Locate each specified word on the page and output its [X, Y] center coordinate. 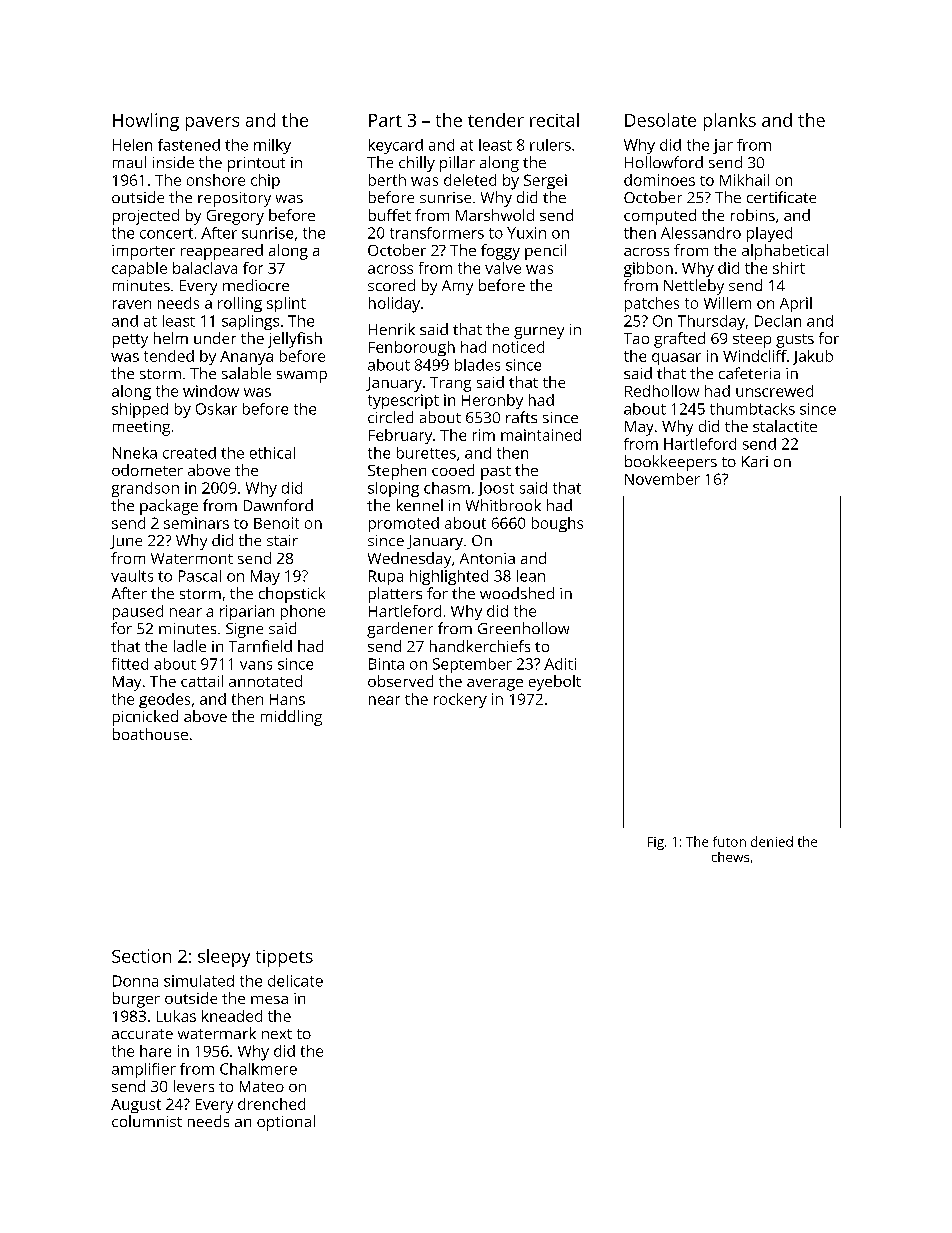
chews [730, 857]
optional [286, 1123]
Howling [146, 122]
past [496, 473]
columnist [147, 1121]
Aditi [560, 664]
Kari [755, 461]
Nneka [135, 453]
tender [496, 120]
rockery [460, 700]
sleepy [224, 958]
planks [730, 122]
